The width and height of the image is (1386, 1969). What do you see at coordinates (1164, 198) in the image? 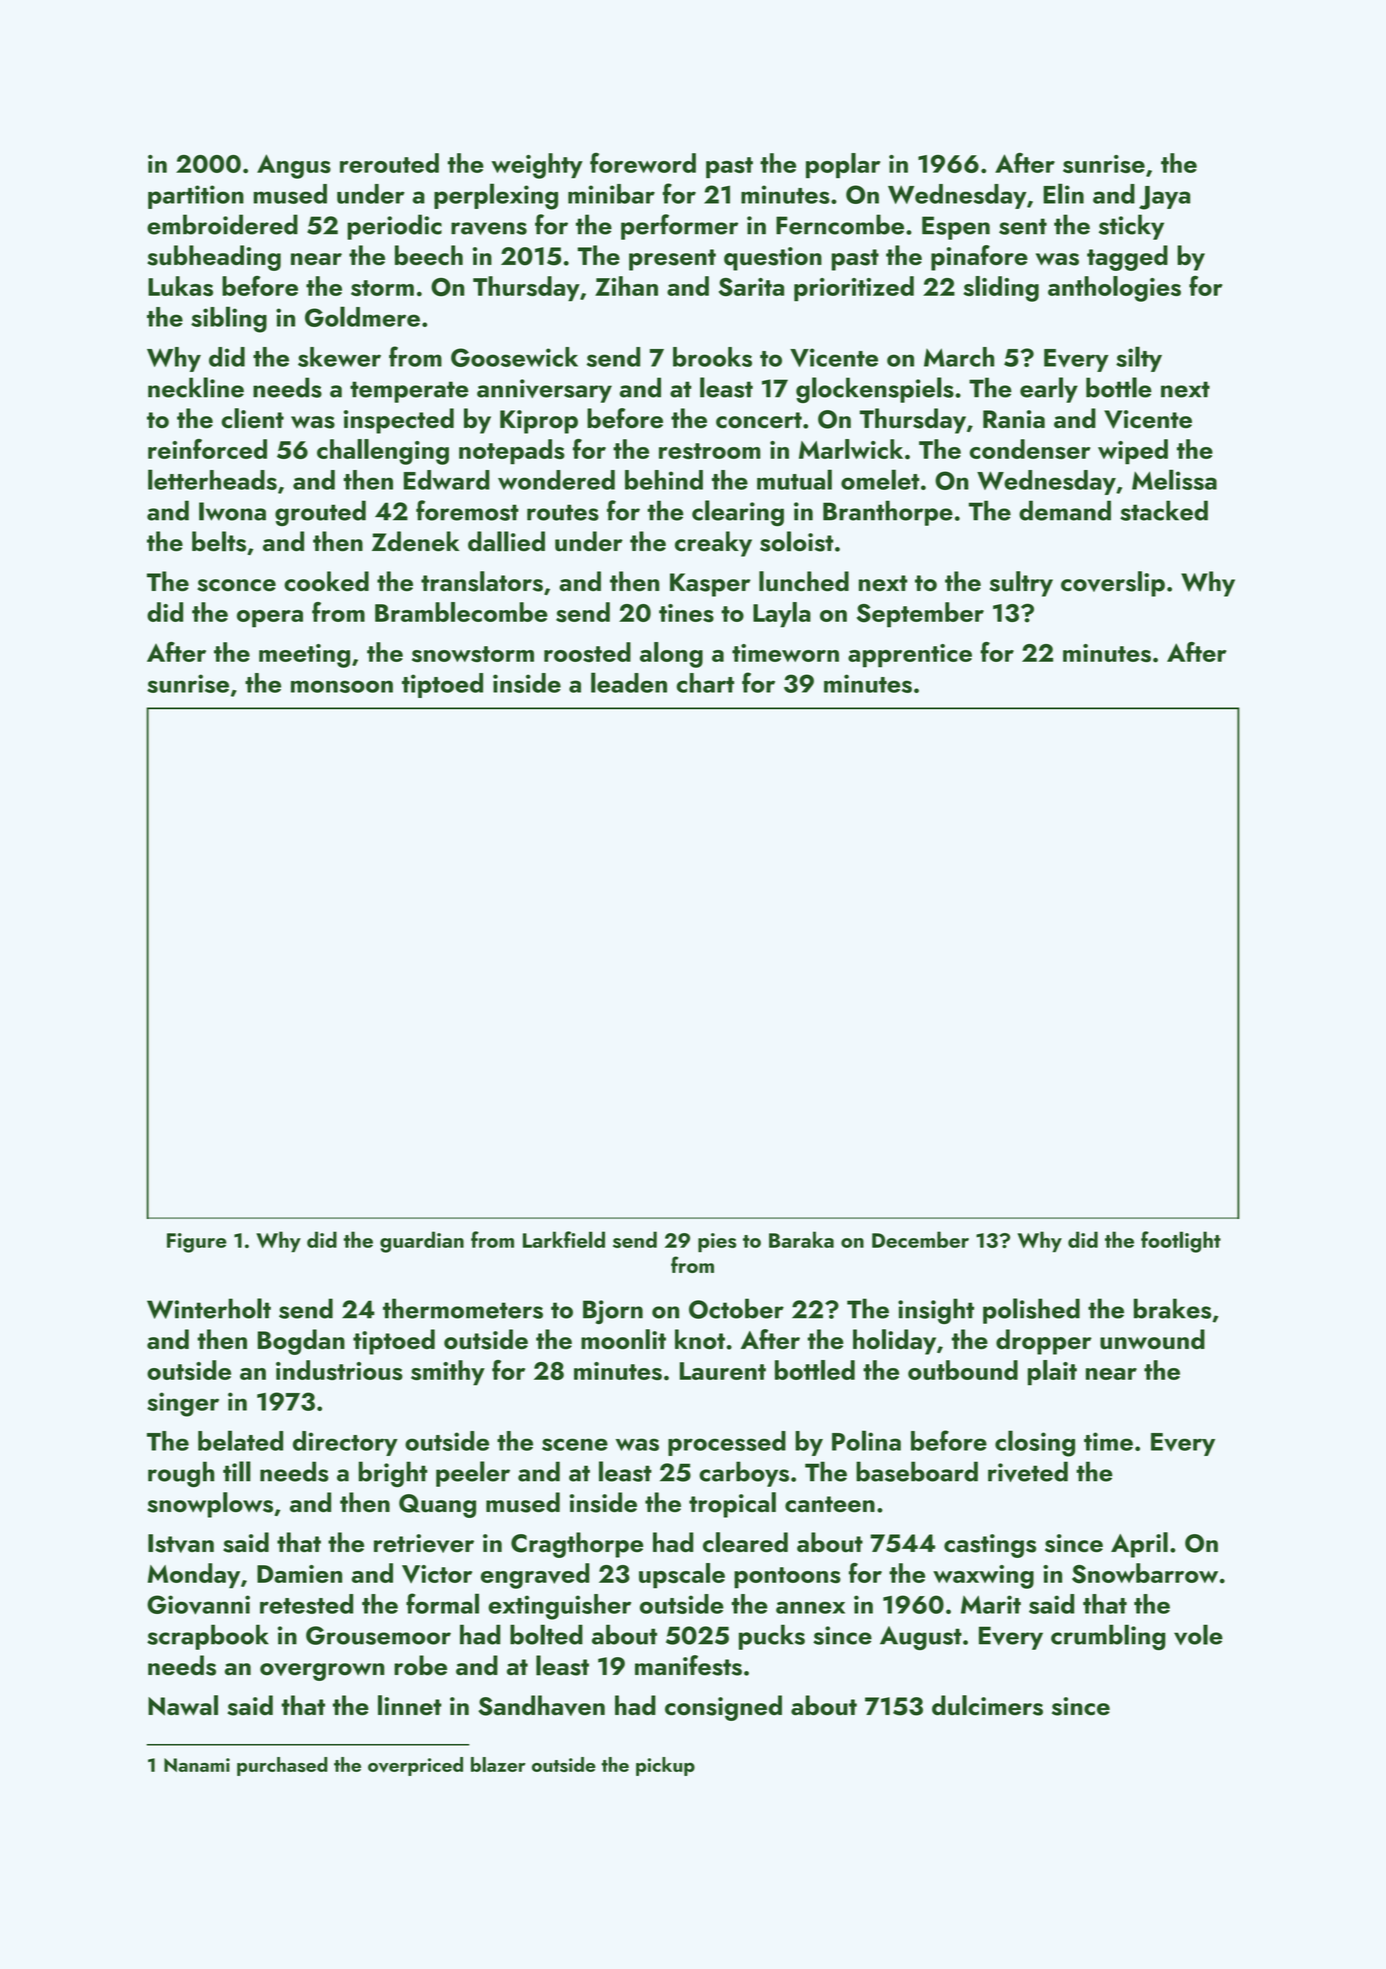
I see `Jaya` at bounding box center [1164, 198].
